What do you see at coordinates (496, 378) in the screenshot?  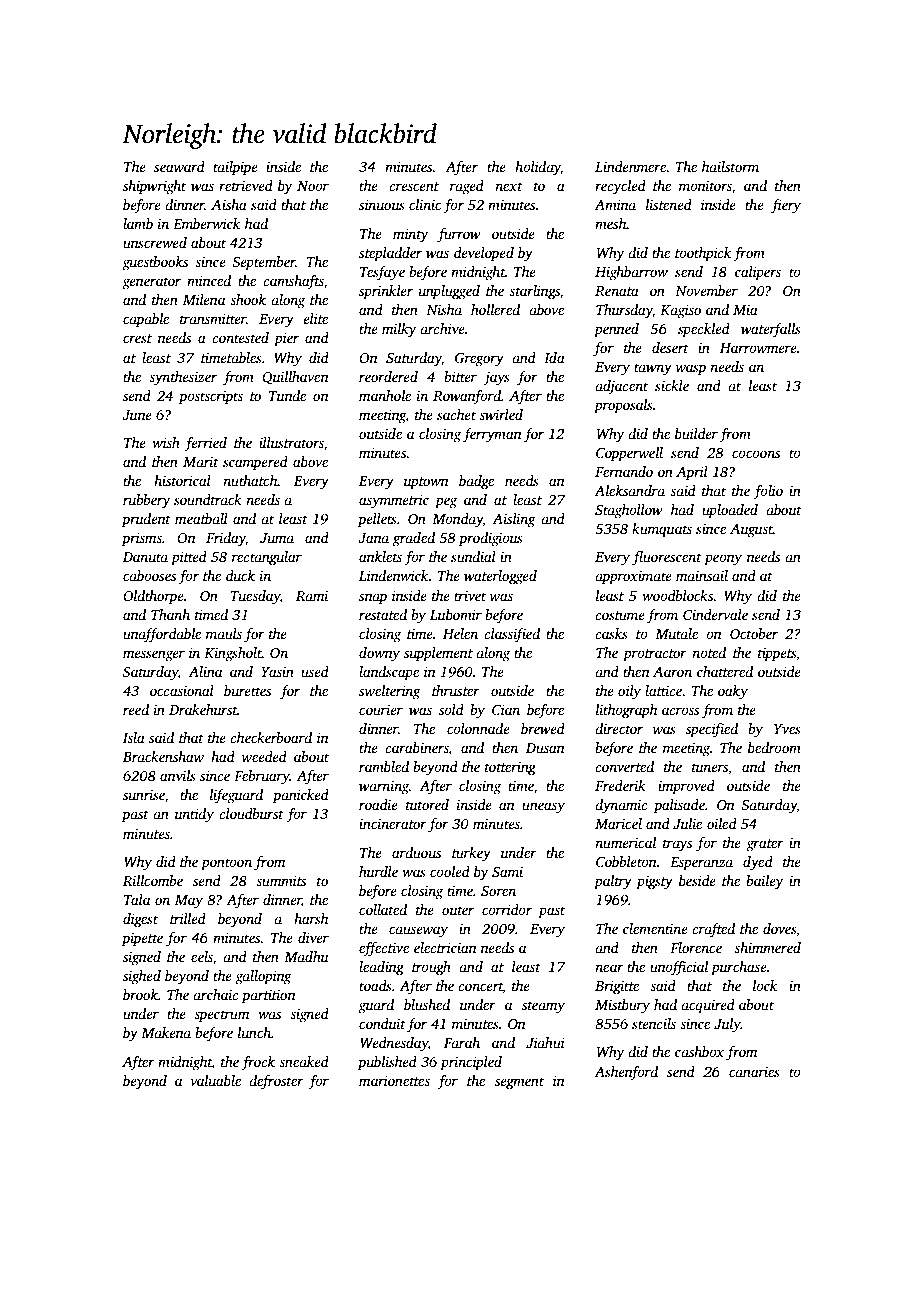 I see `jays` at bounding box center [496, 378].
